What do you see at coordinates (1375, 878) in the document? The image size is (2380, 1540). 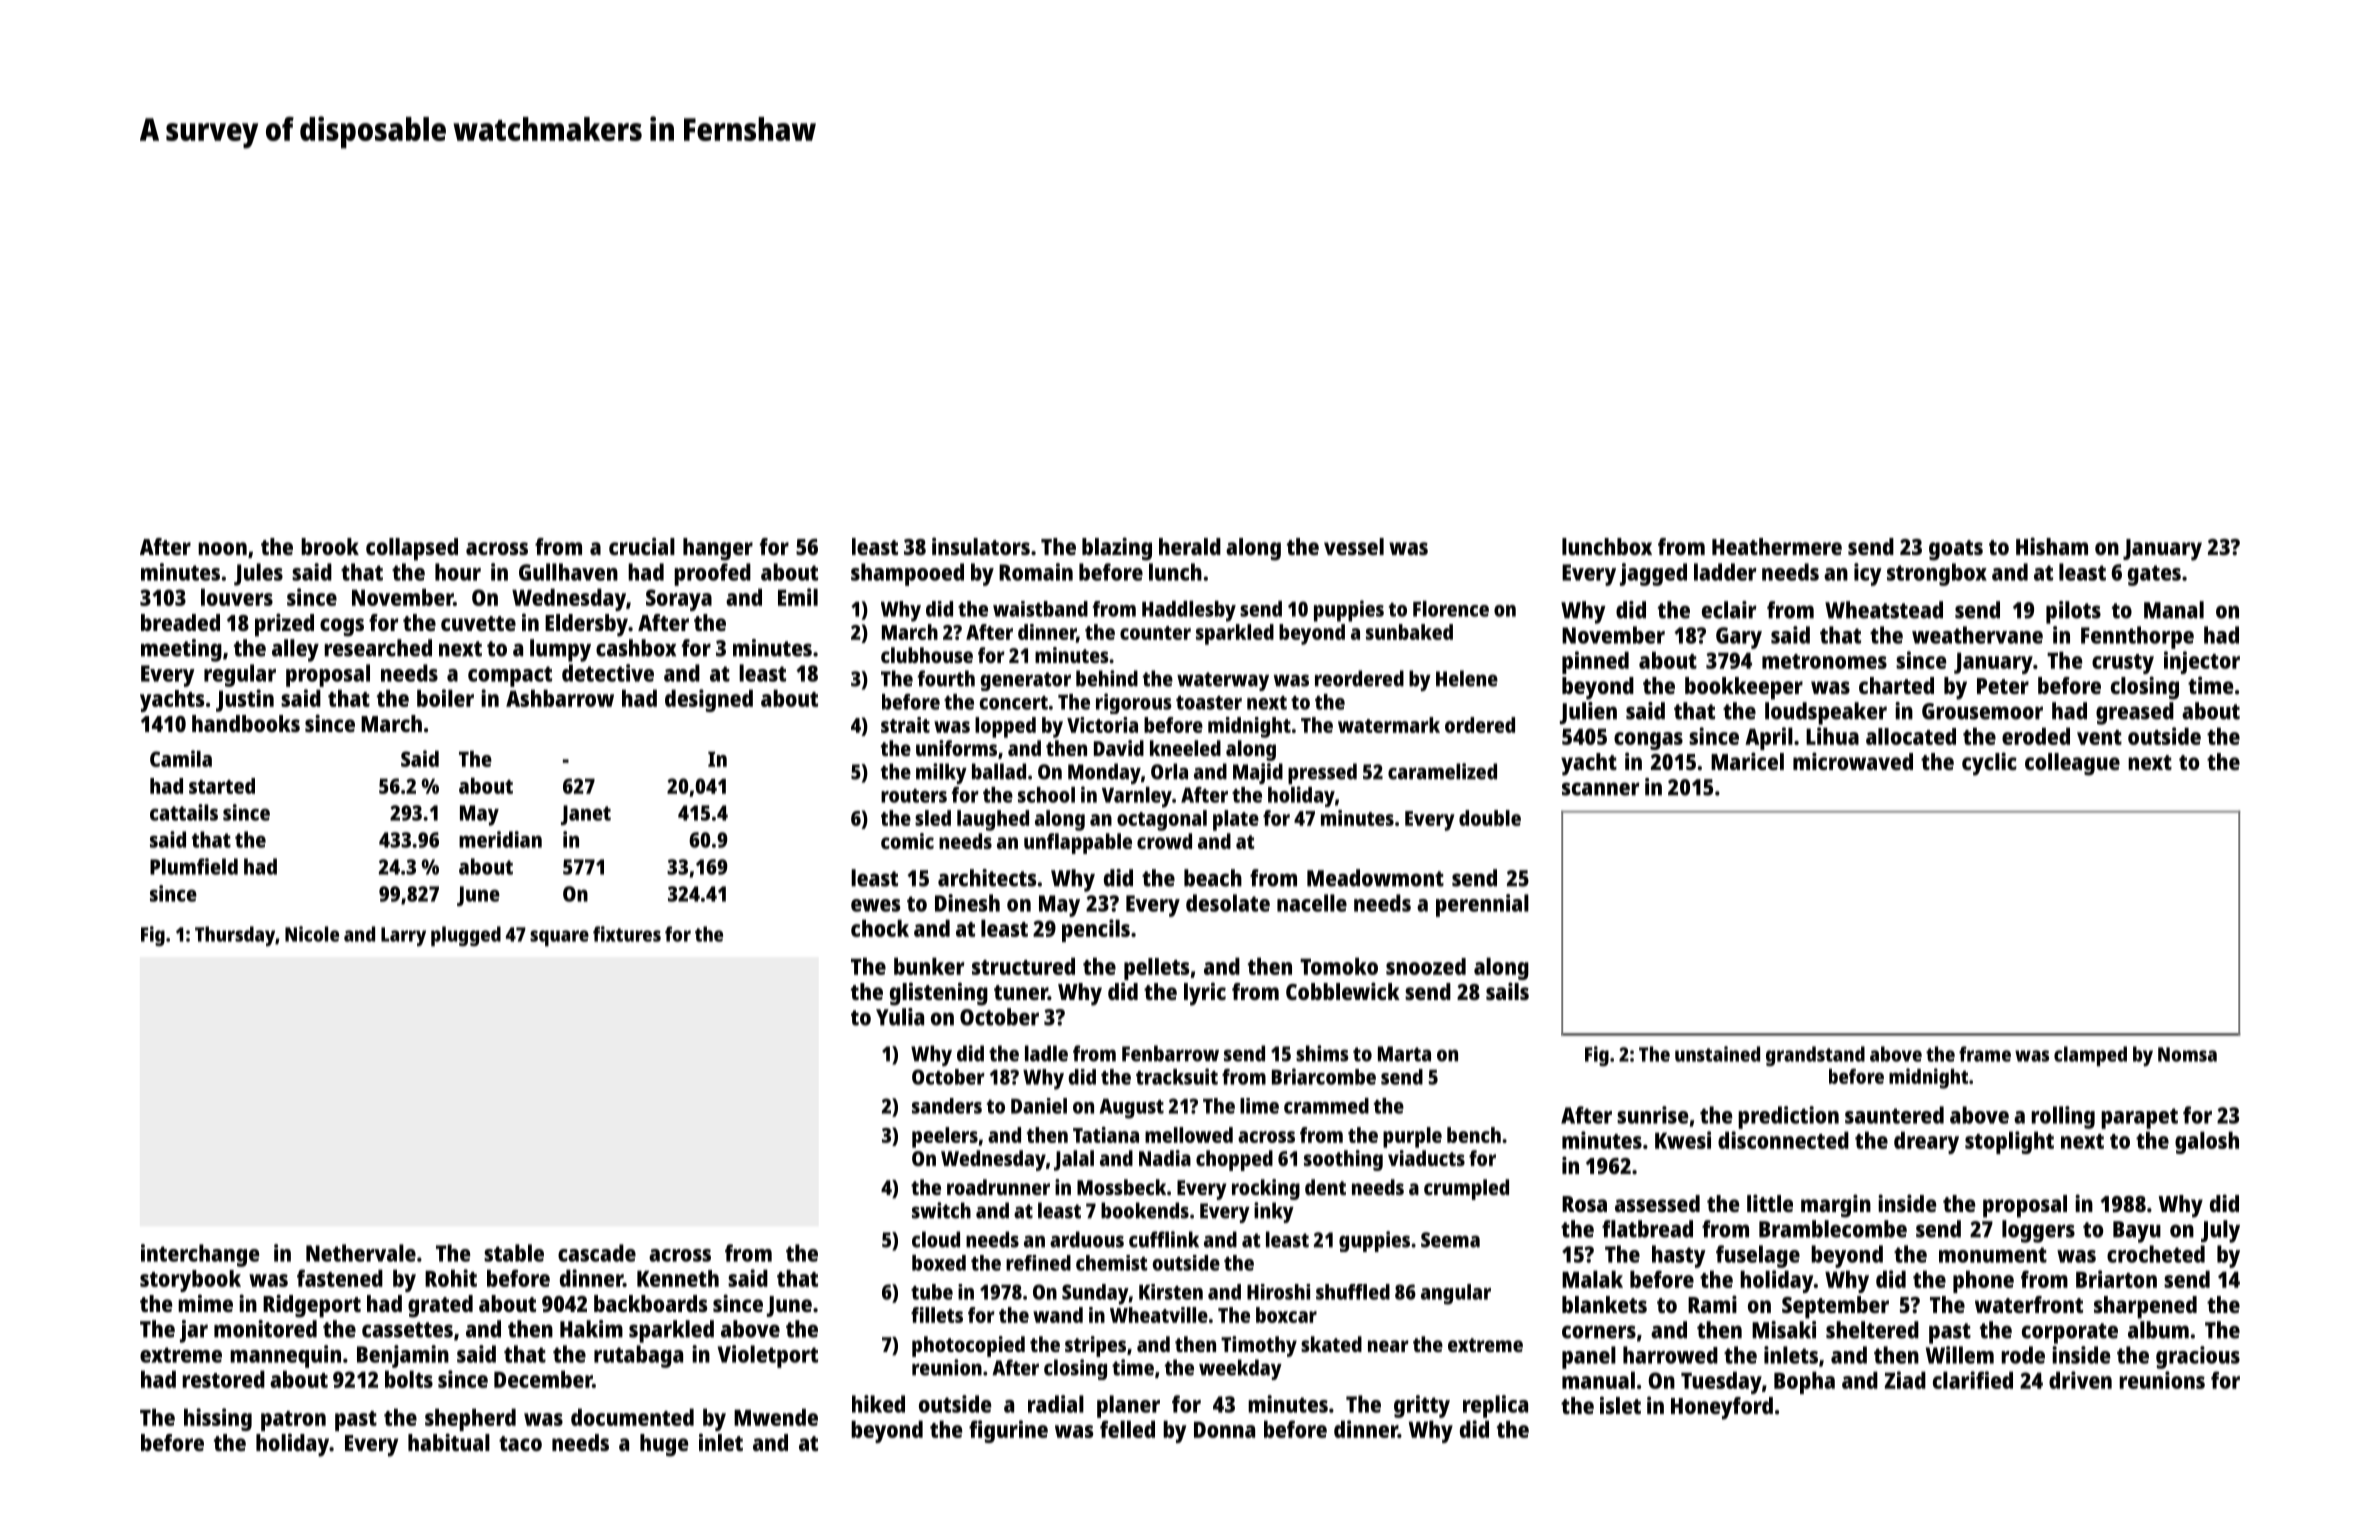 I see `Meadowmont` at bounding box center [1375, 878].
